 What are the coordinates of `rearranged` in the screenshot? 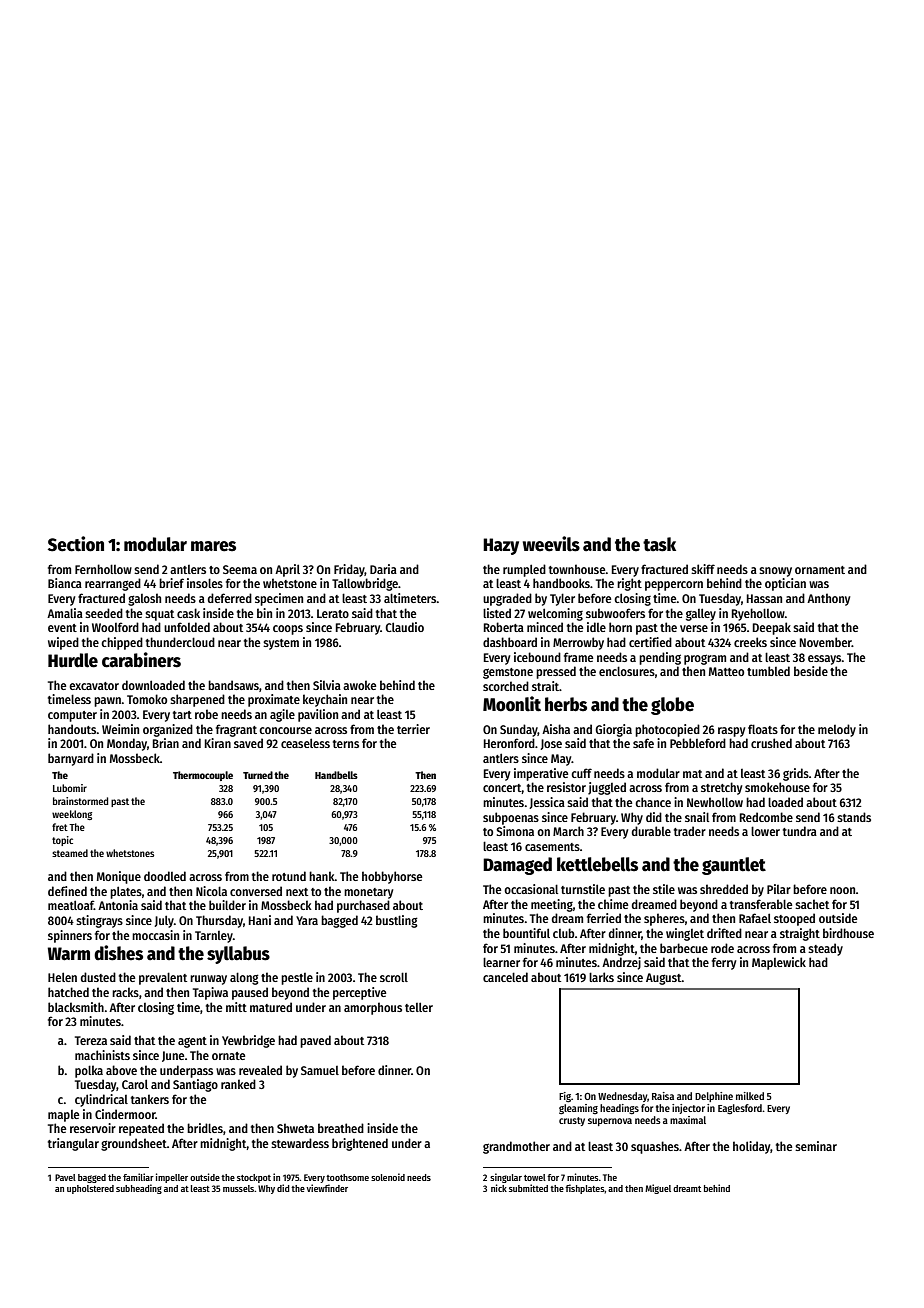 It's located at (113, 584).
